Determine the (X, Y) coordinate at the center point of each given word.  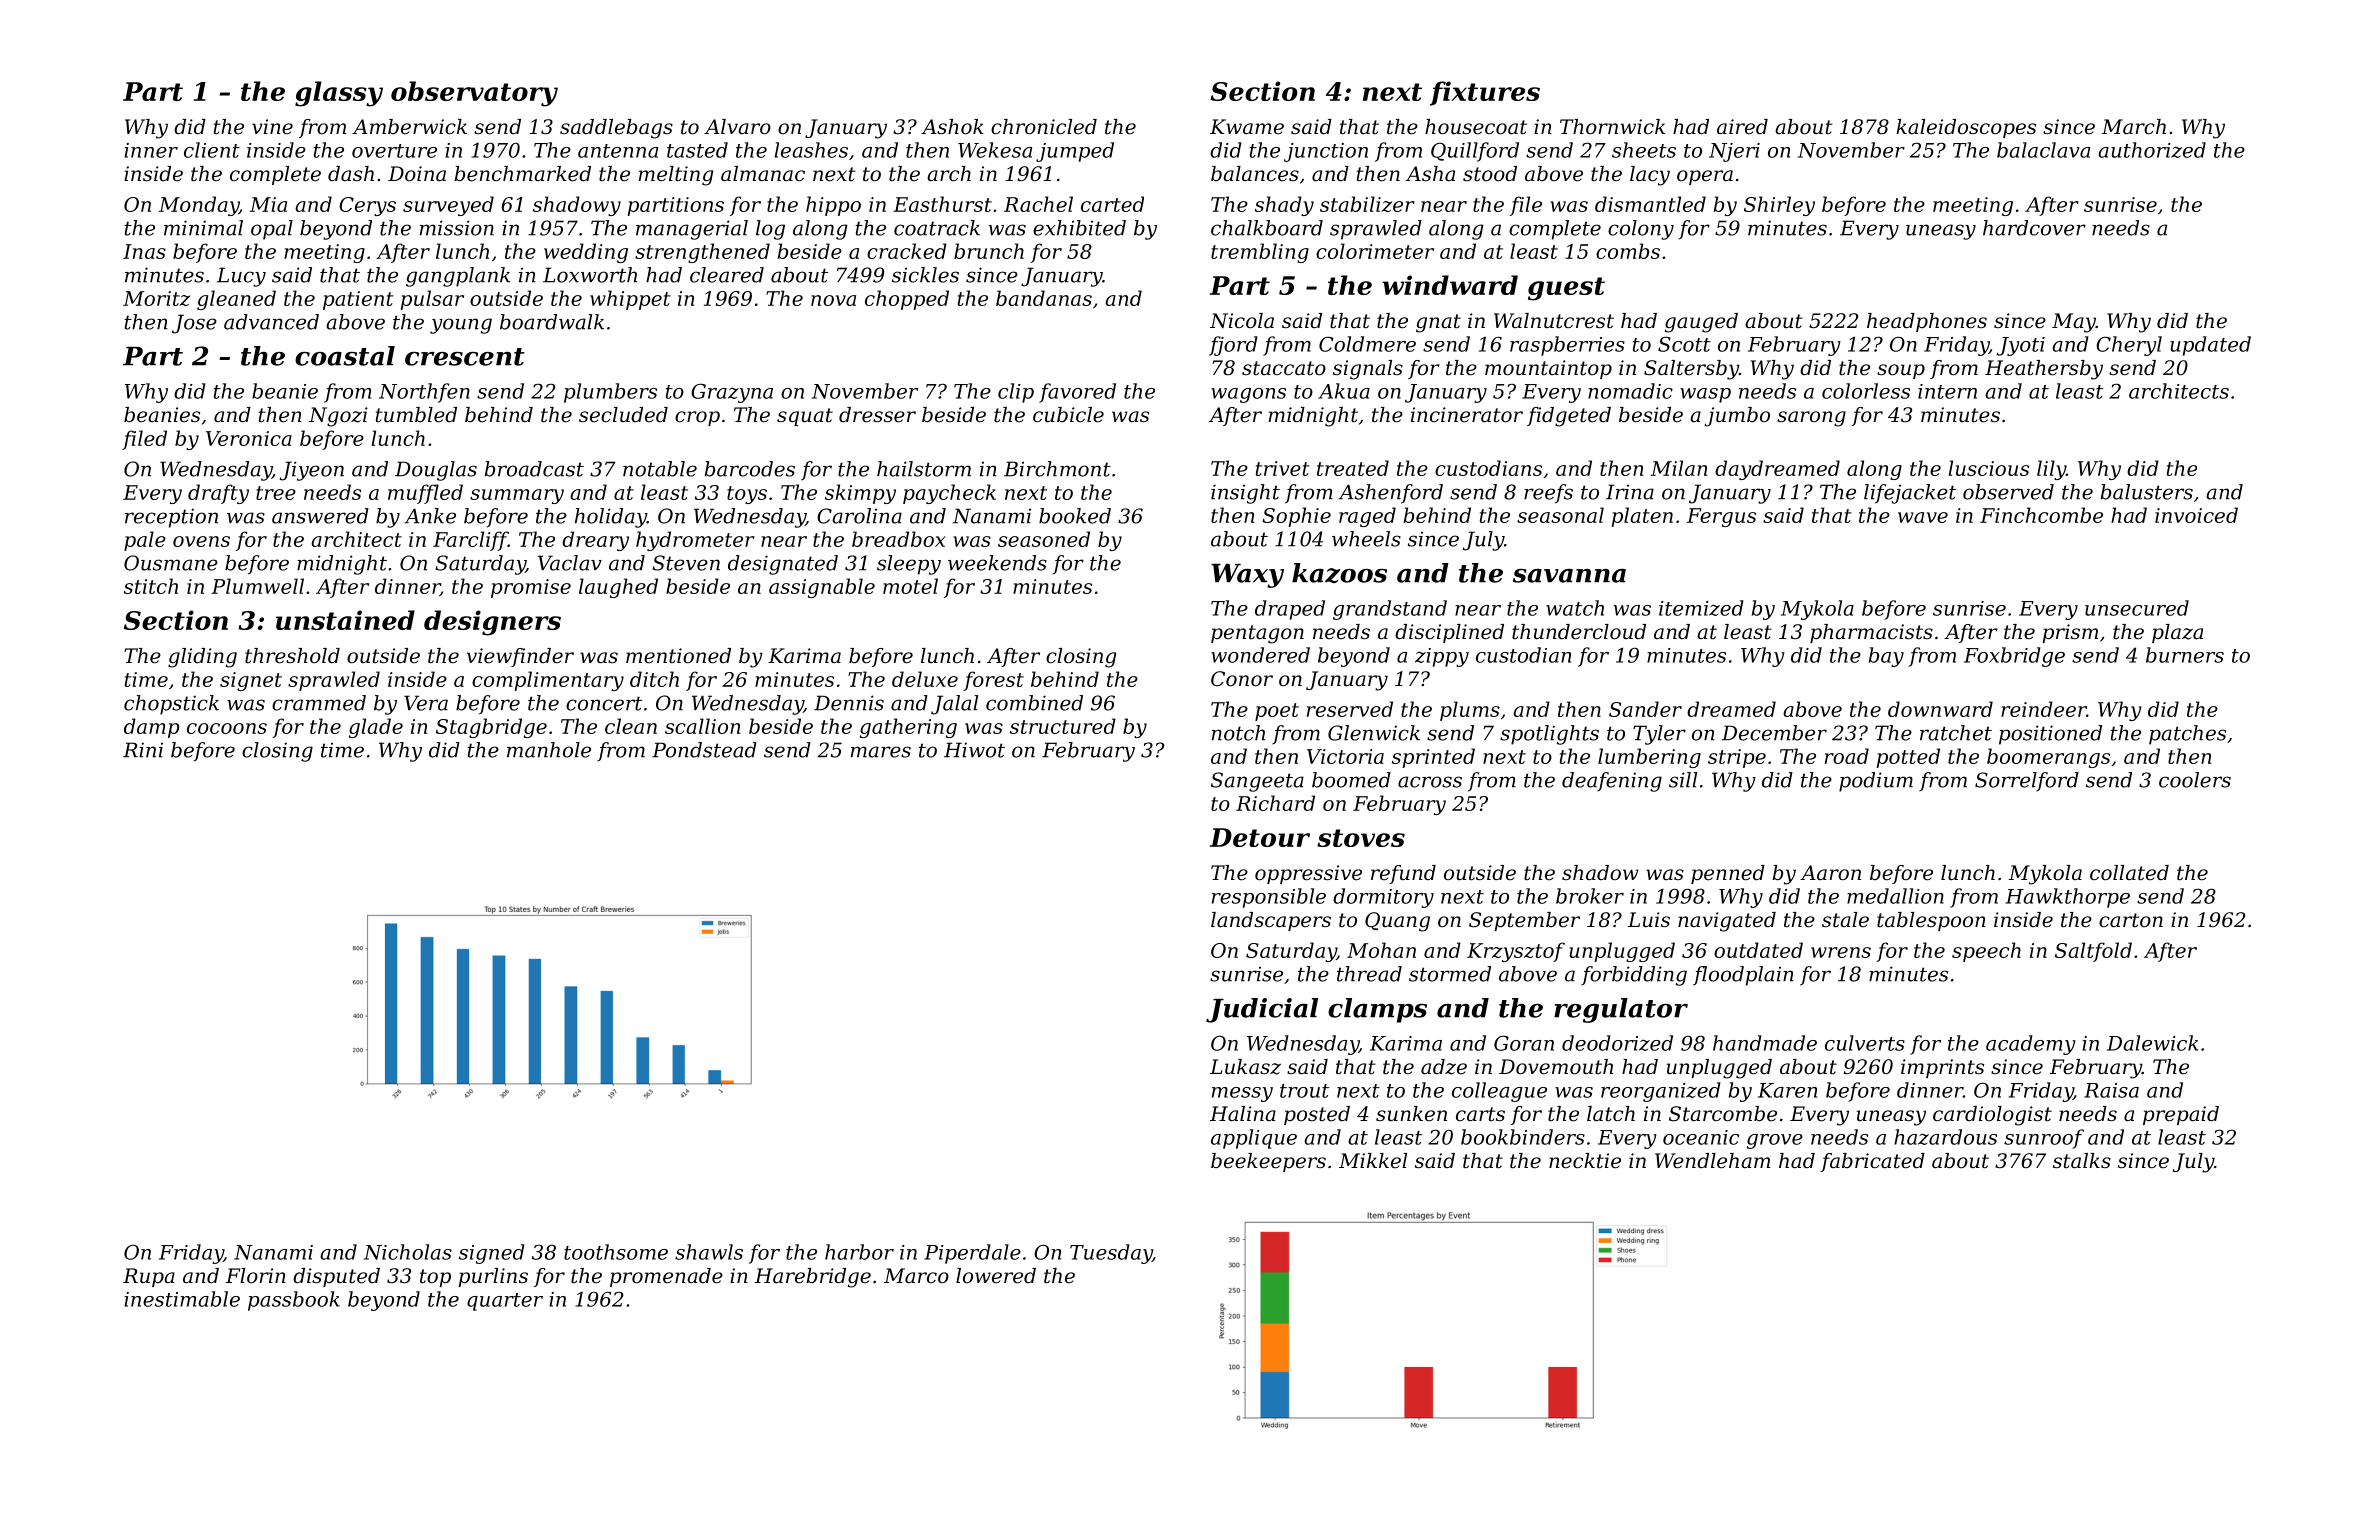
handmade (1765, 1043)
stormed (1450, 974)
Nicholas (408, 1252)
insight (1245, 494)
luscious (1988, 468)
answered (320, 516)
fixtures (1485, 93)
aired (1742, 127)
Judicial (1262, 1010)
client (212, 150)
